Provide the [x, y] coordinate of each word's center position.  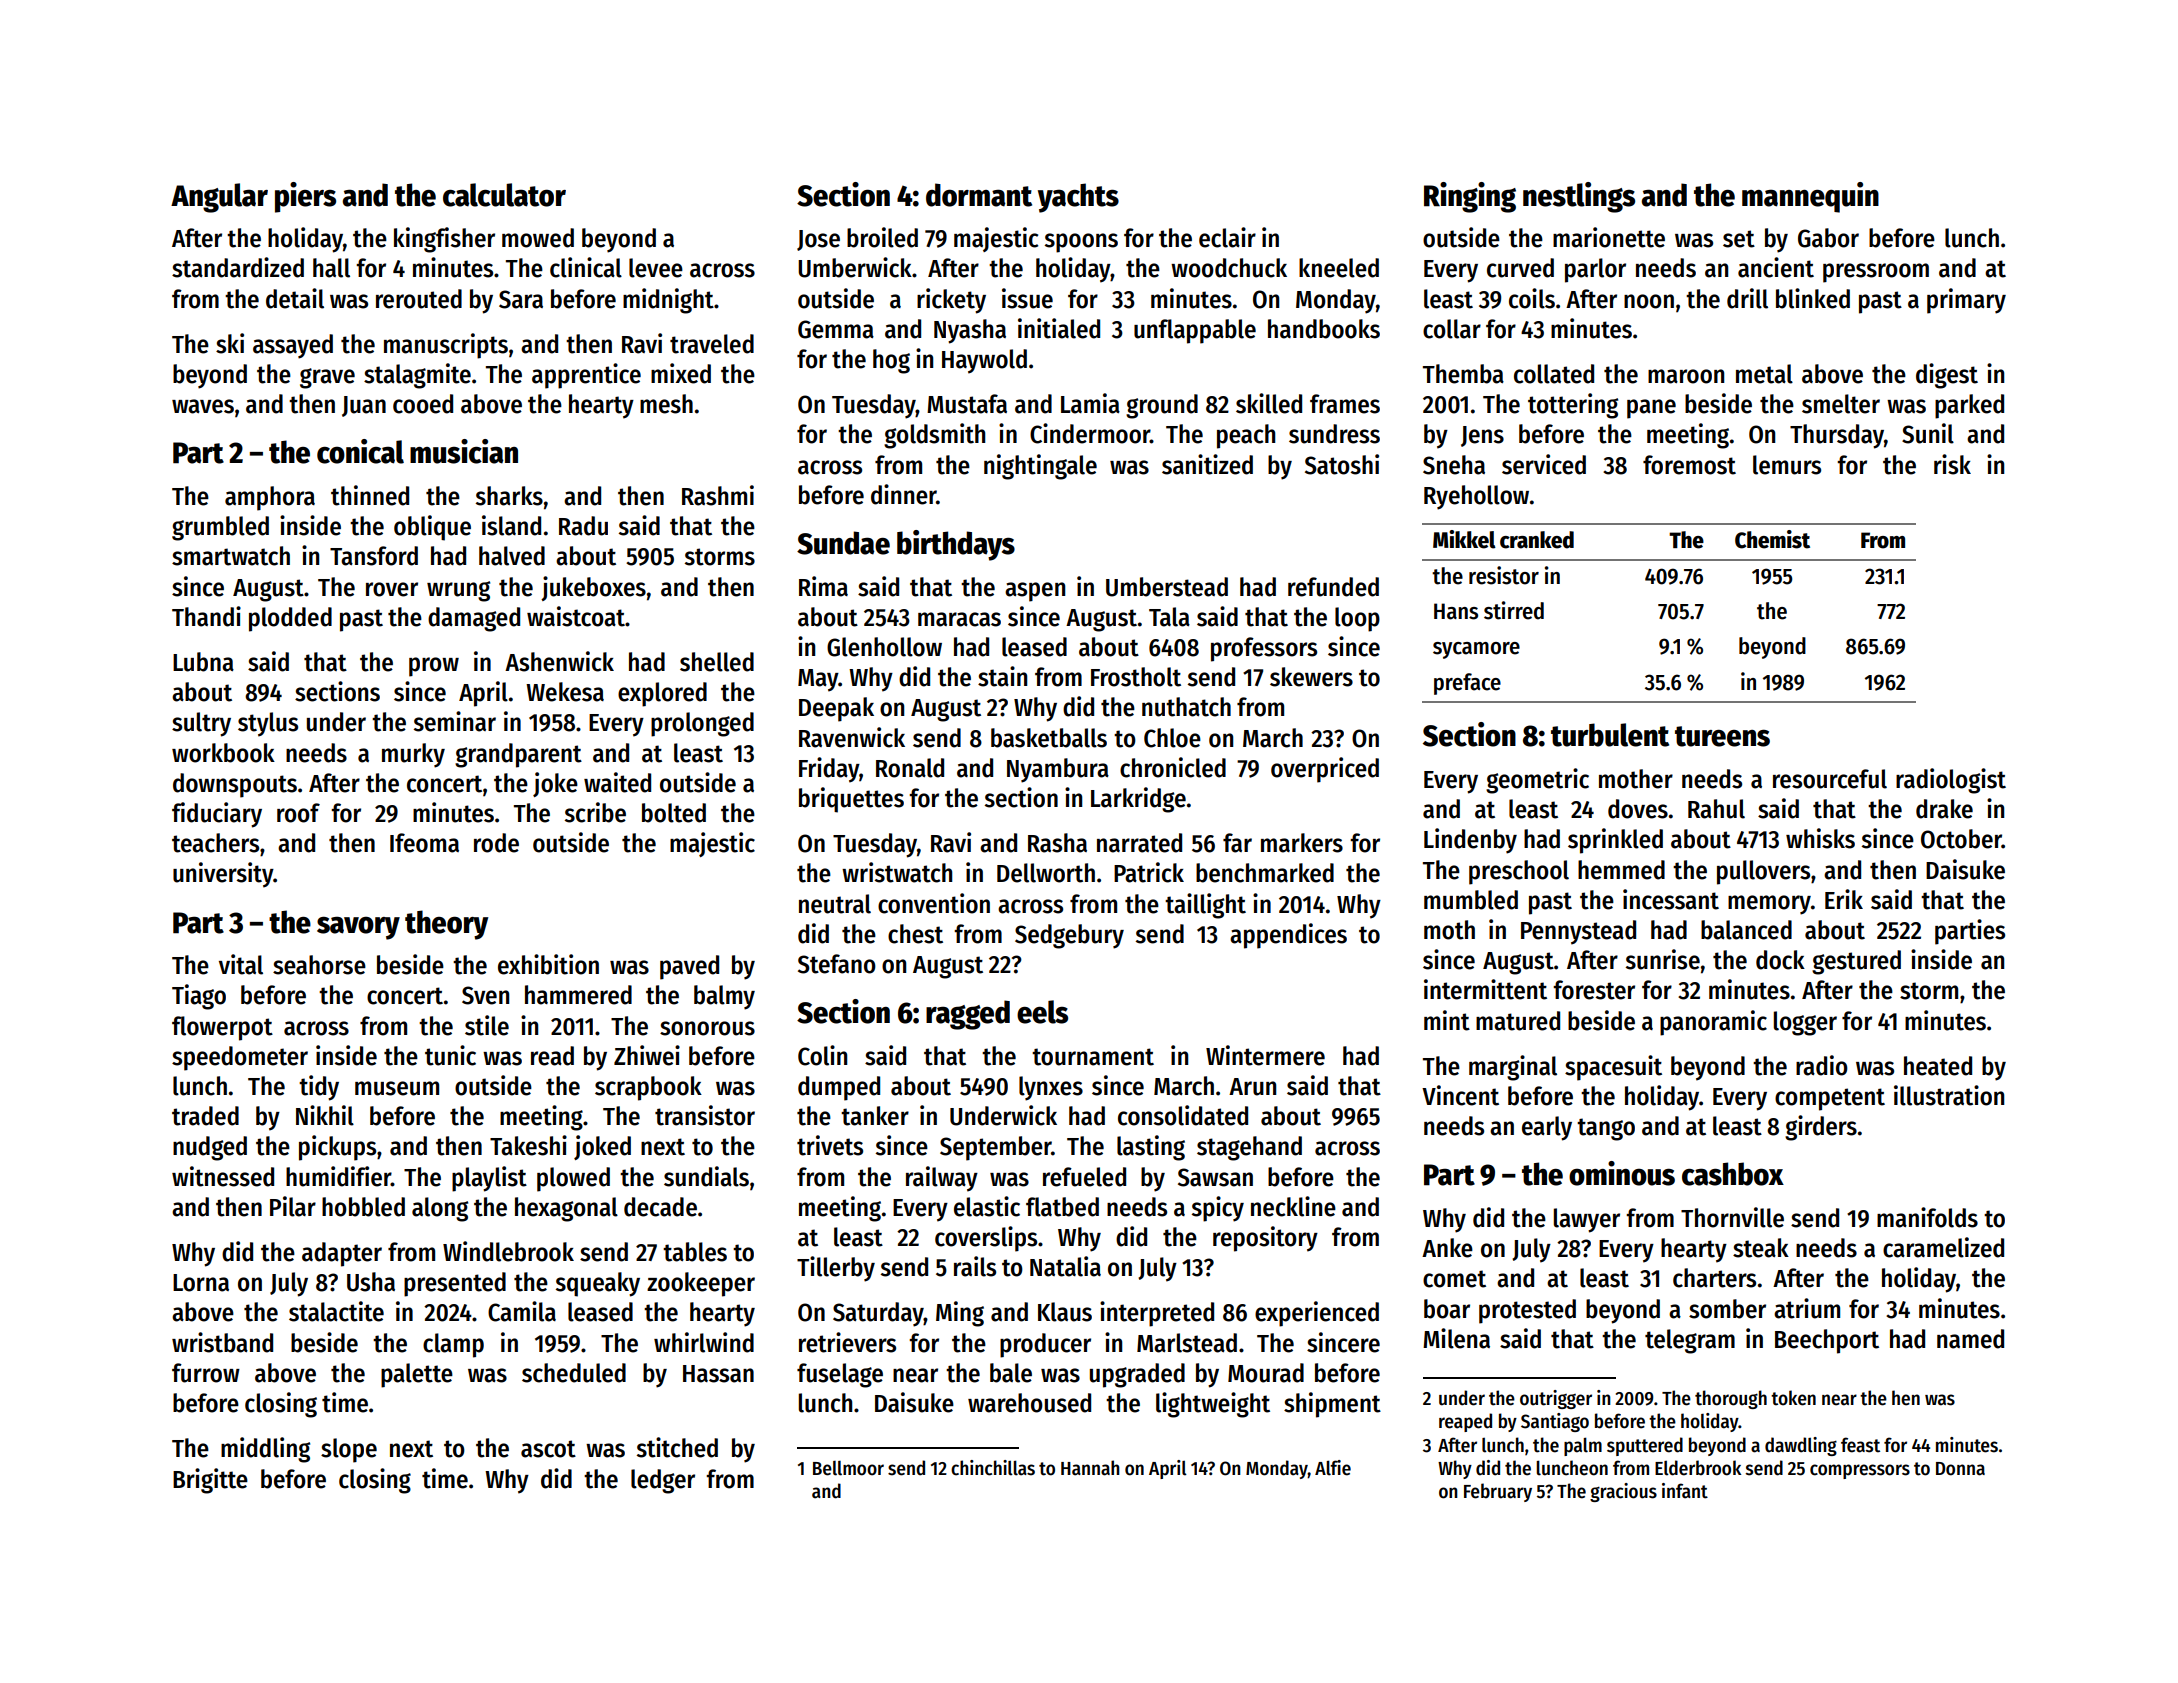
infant [1685, 1491]
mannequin [1810, 197]
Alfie [1333, 1468]
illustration [1949, 1095]
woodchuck [1229, 268]
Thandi [206, 616]
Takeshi [528, 1145]
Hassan [718, 1374]
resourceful [1830, 779]
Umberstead [1167, 587]
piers [305, 197]
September [996, 1148]
